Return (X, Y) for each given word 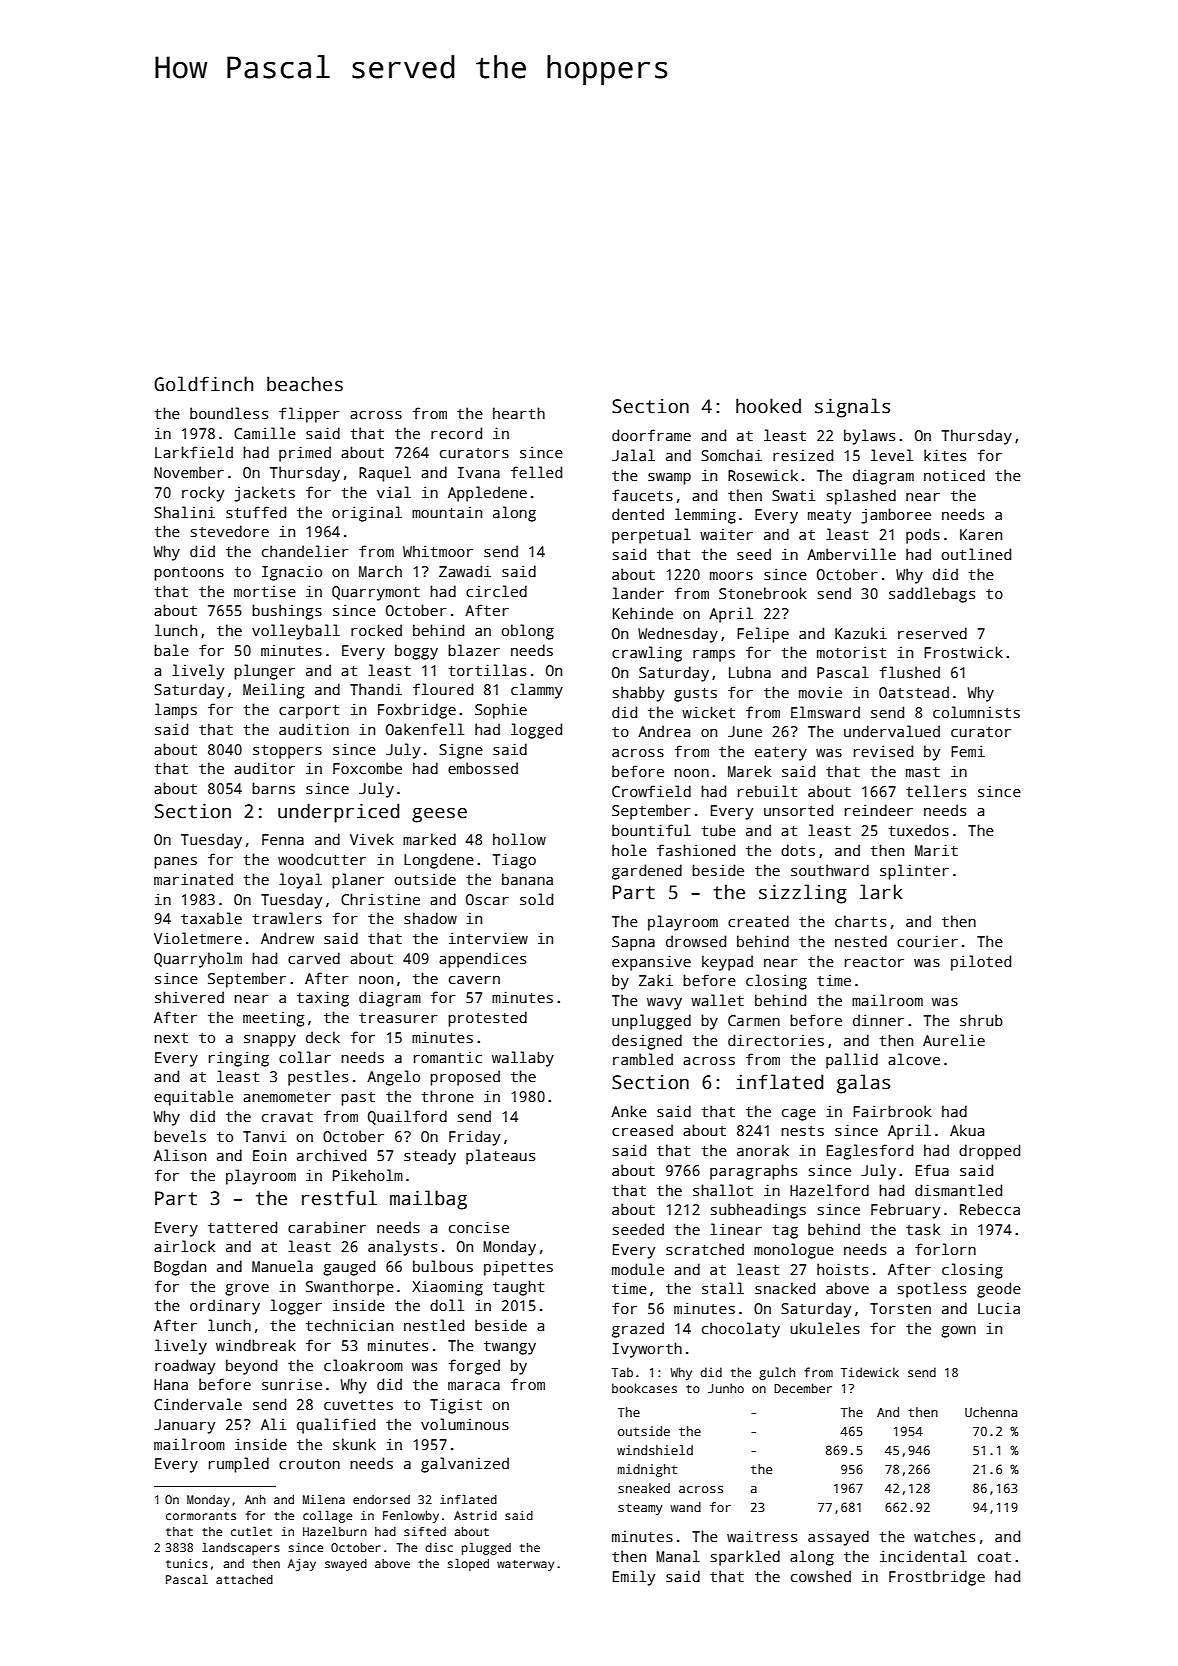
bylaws (869, 437)
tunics (187, 1563)
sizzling (803, 894)
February (905, 1211)
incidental (923, 1556)
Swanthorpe (350, 1288)
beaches (305, 384)
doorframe (651, 435)
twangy (510, 1348)
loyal (300, 881)
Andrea (664, 731)
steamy (640, 1509)
